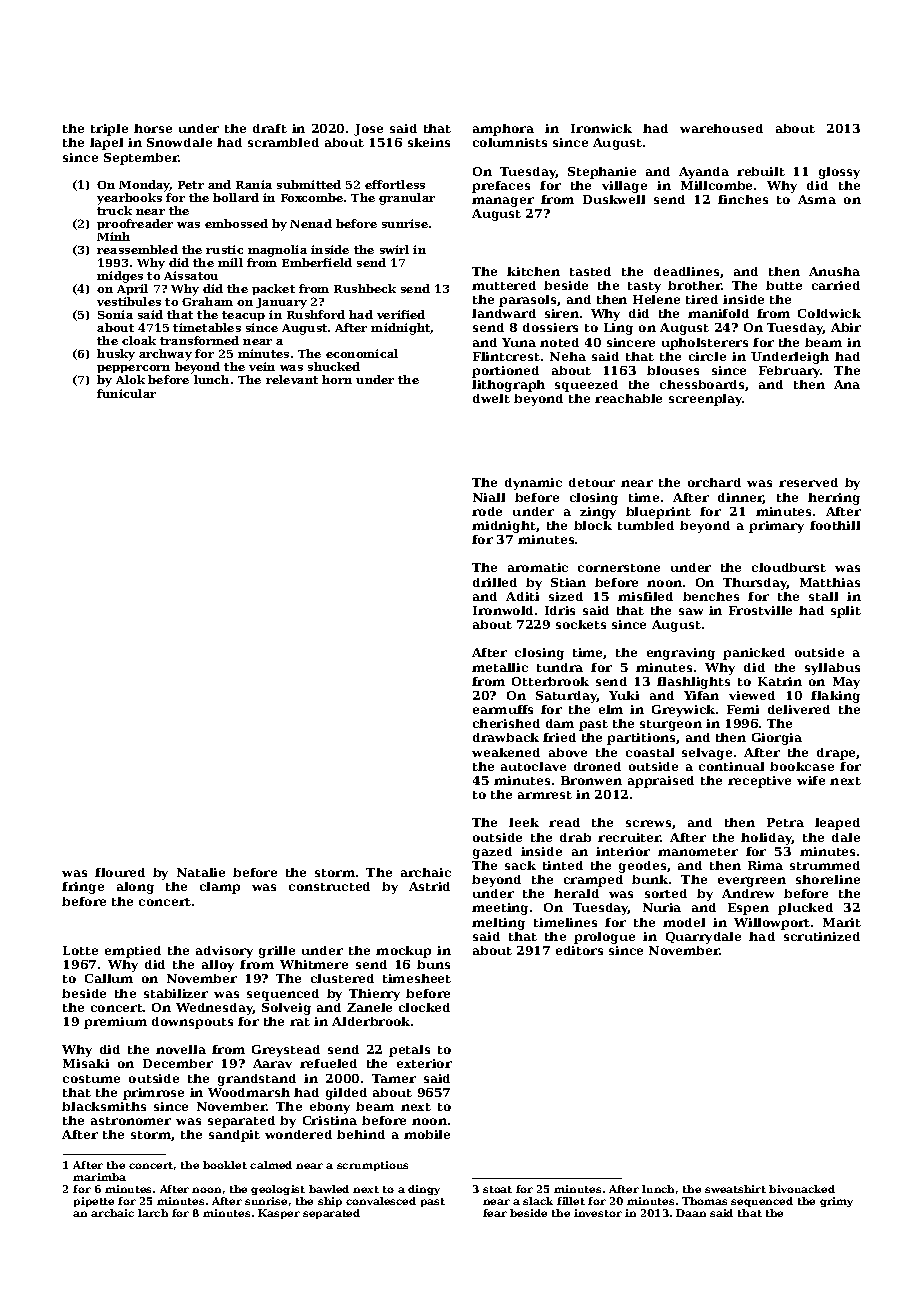 This page has height=1308, width=924. Describe the element at coordinates (533, 271) in the page. I see `kitchen` at that location.
